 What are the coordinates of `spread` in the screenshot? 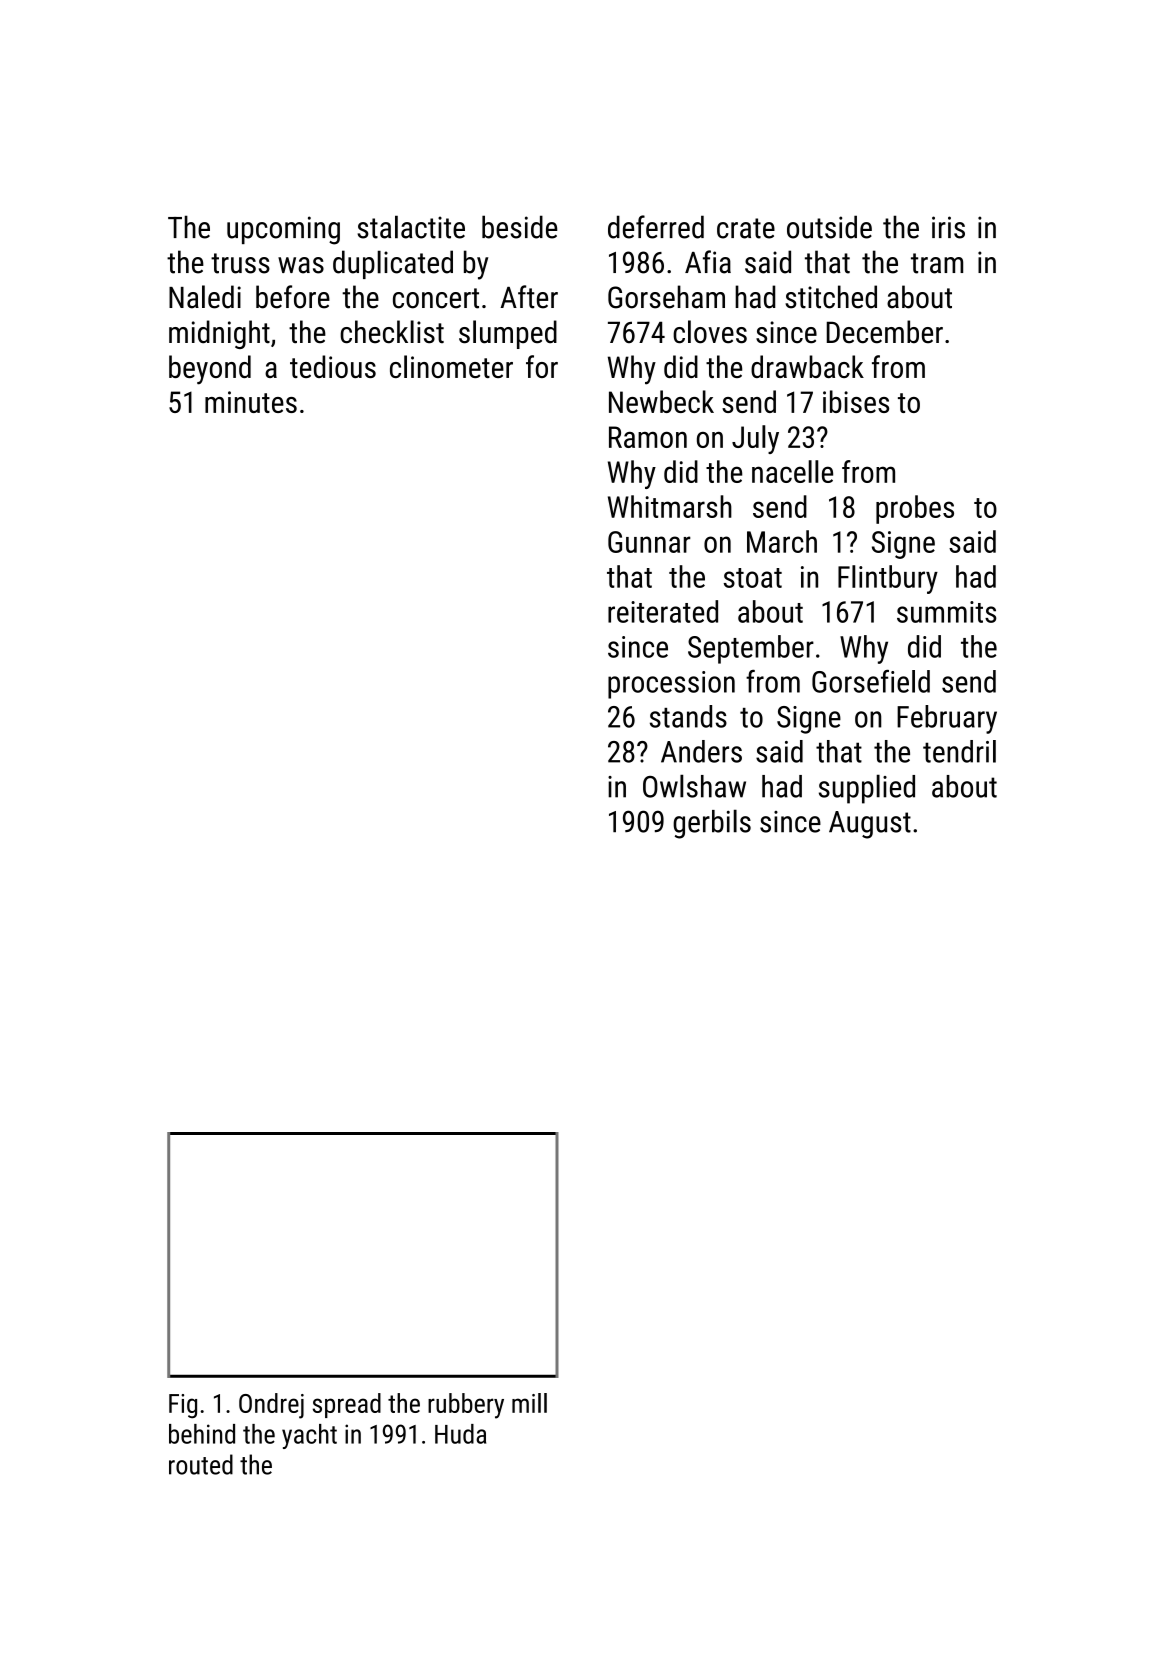 It's located at (347, 1405).
